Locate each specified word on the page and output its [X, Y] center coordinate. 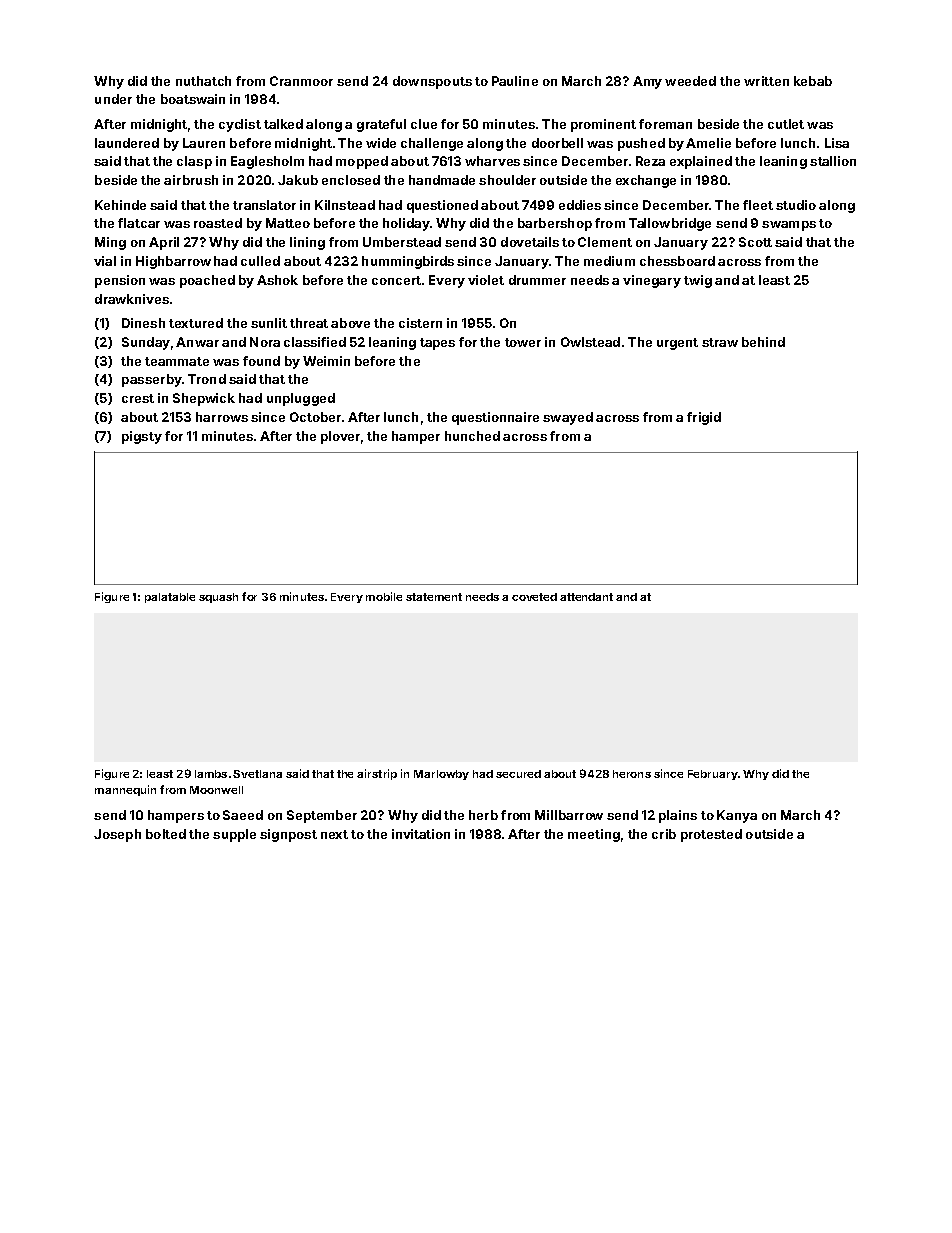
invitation [421, 834]
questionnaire [495, 418]
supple [234, 835]
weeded [690, 81]
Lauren [204, 143]
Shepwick [204, 399]
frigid [704, 418]
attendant [586, 597]
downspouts [432, 82]
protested [711, 835]
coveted [534, 597]
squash [218, 598]
